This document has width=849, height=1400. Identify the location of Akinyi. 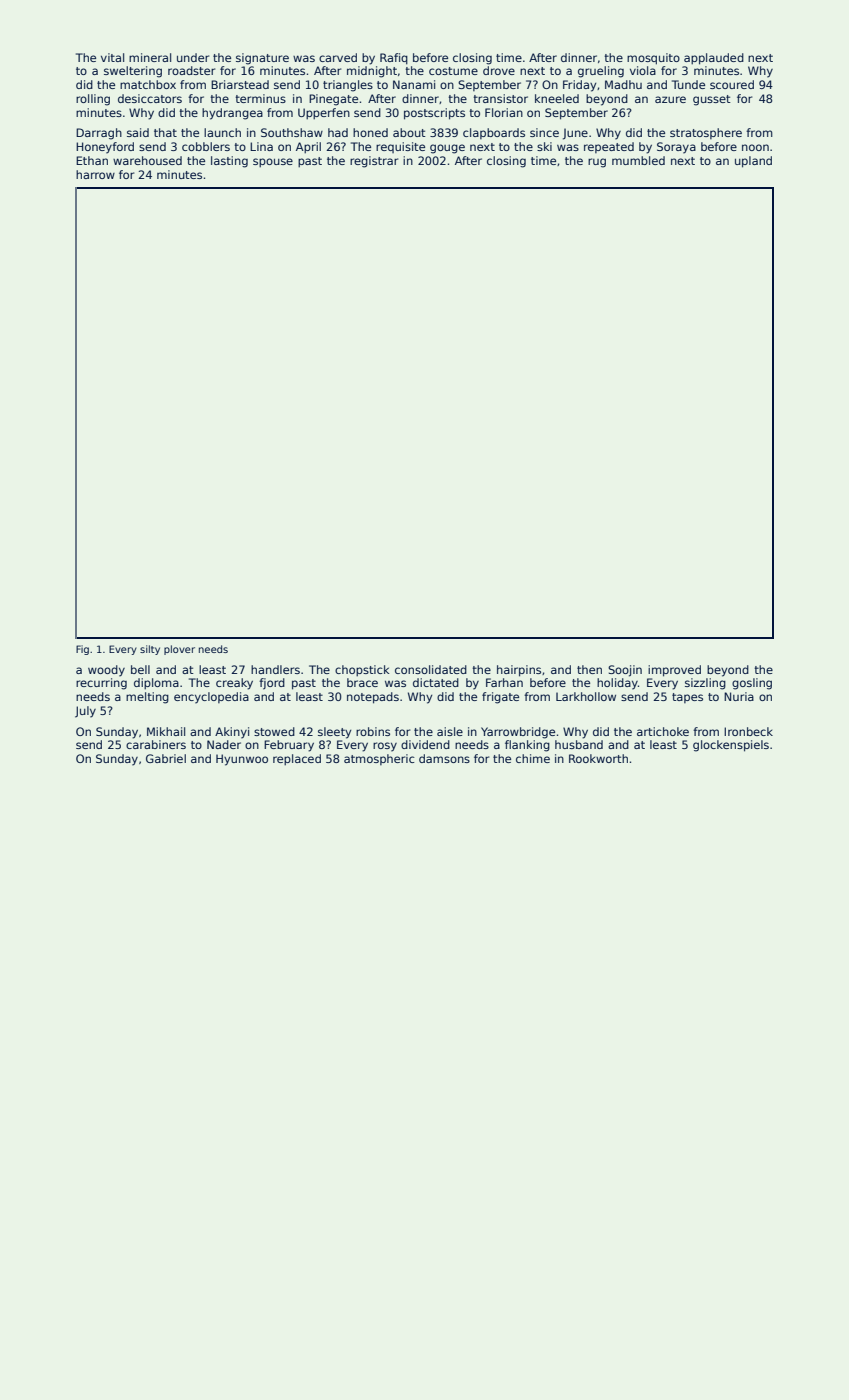
(232, 733).
